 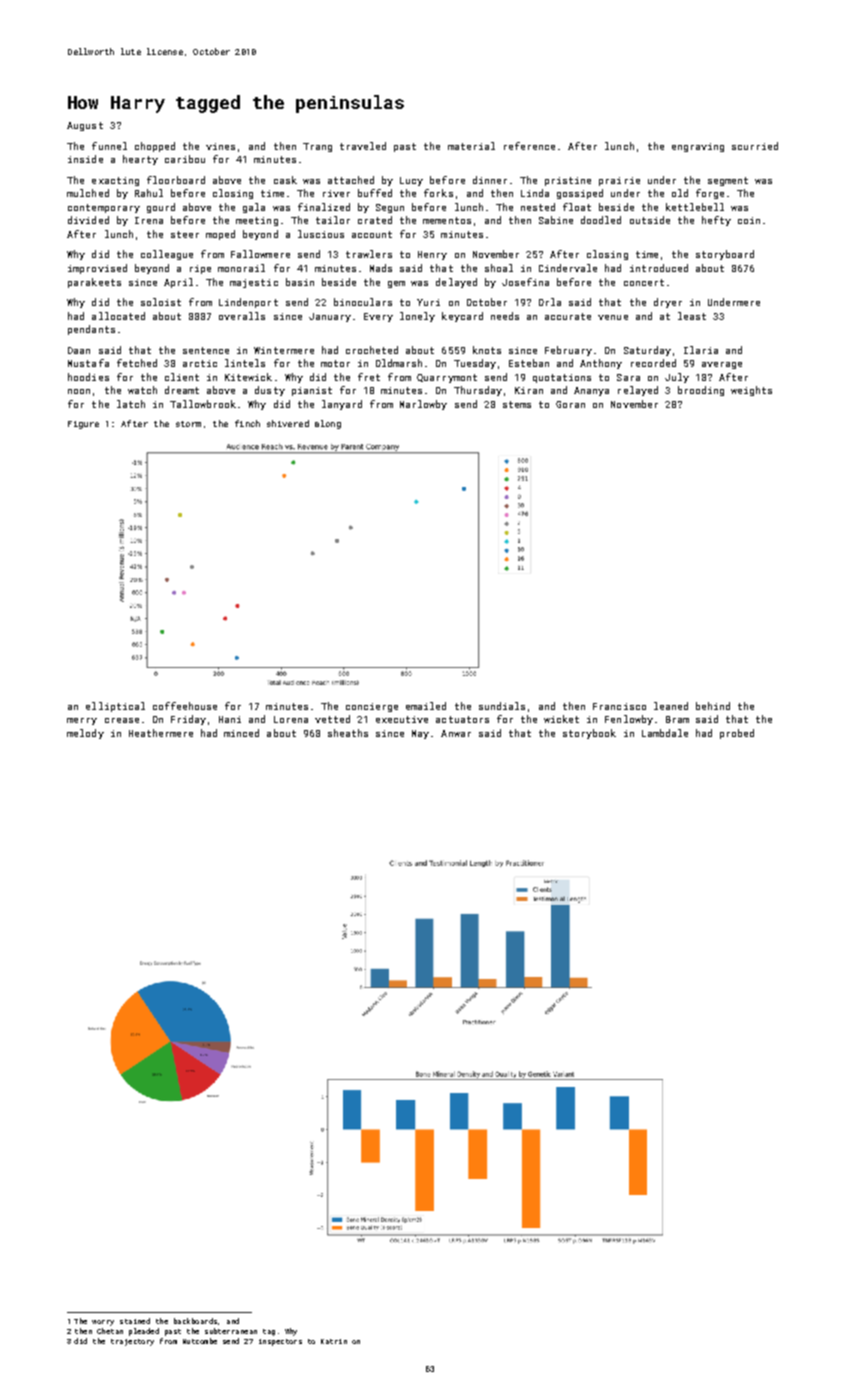 I want to click on inspectors, so click(x=280, y=1342).
